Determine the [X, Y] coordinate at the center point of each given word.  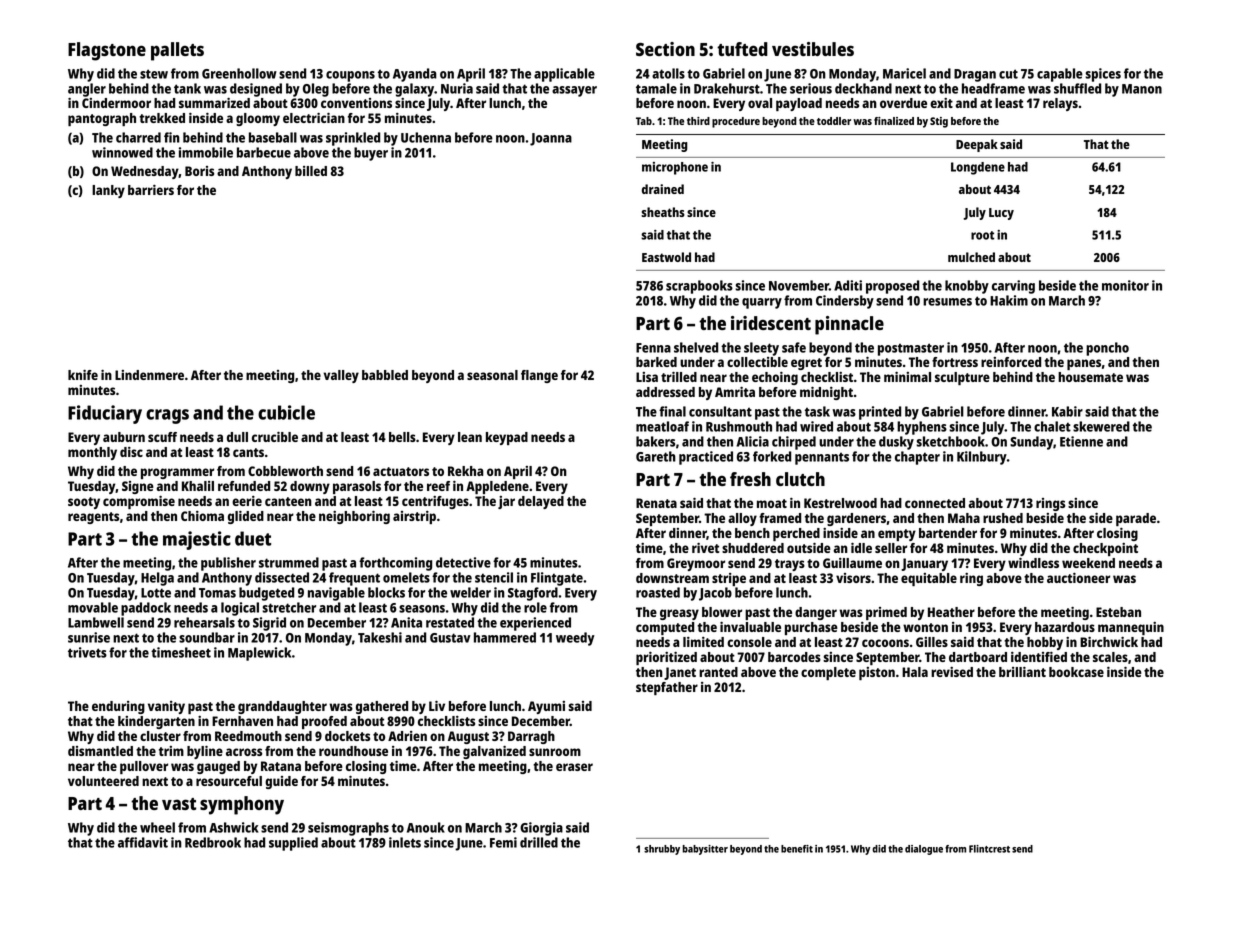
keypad [507, 438]
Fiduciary [105, 414]
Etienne [1081, 441]
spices [1103, 75]
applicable [564, 75]
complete [828, 673]
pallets [177, 51]
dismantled [100, 751]
